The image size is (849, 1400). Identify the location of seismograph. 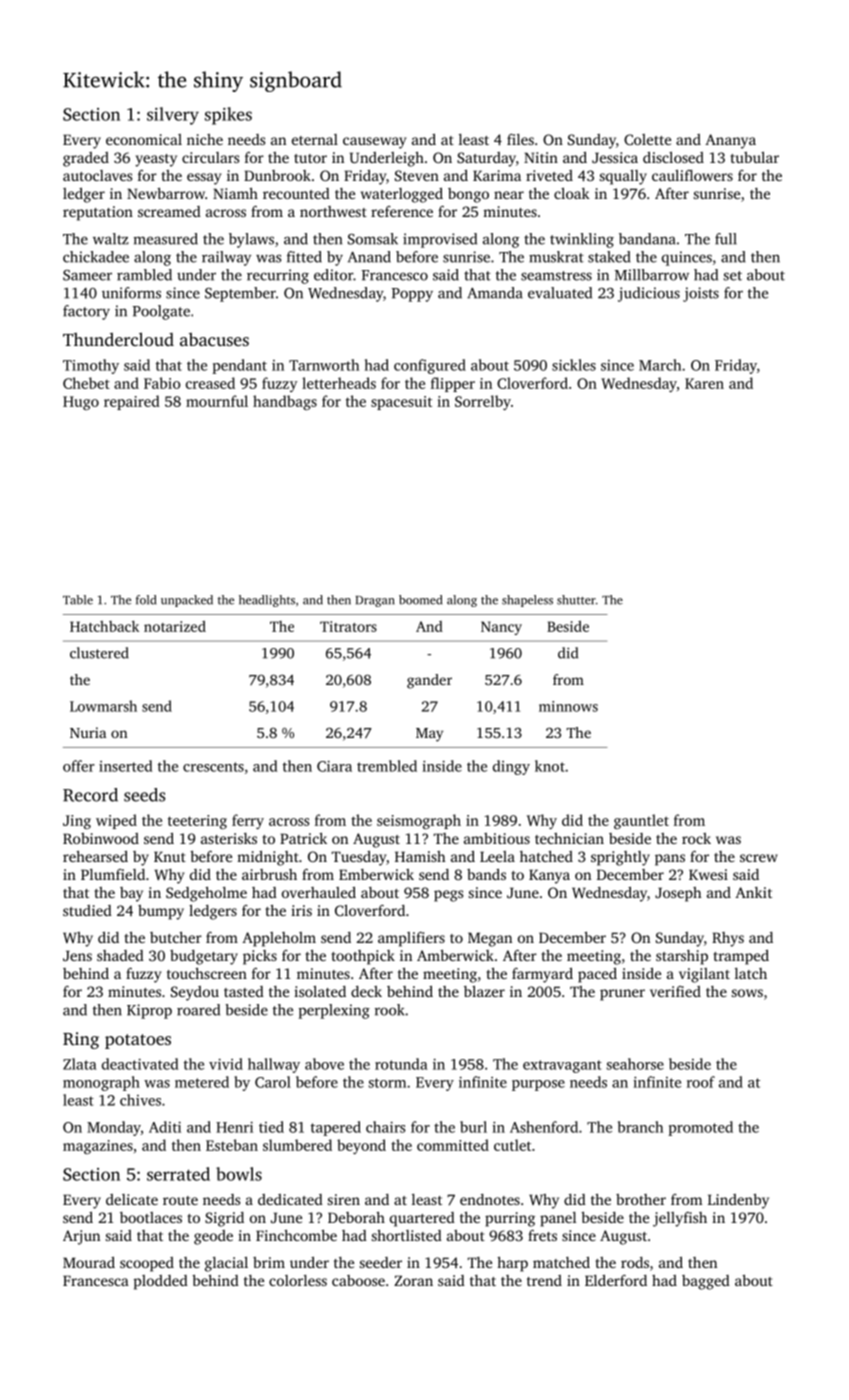
(419, 821).
